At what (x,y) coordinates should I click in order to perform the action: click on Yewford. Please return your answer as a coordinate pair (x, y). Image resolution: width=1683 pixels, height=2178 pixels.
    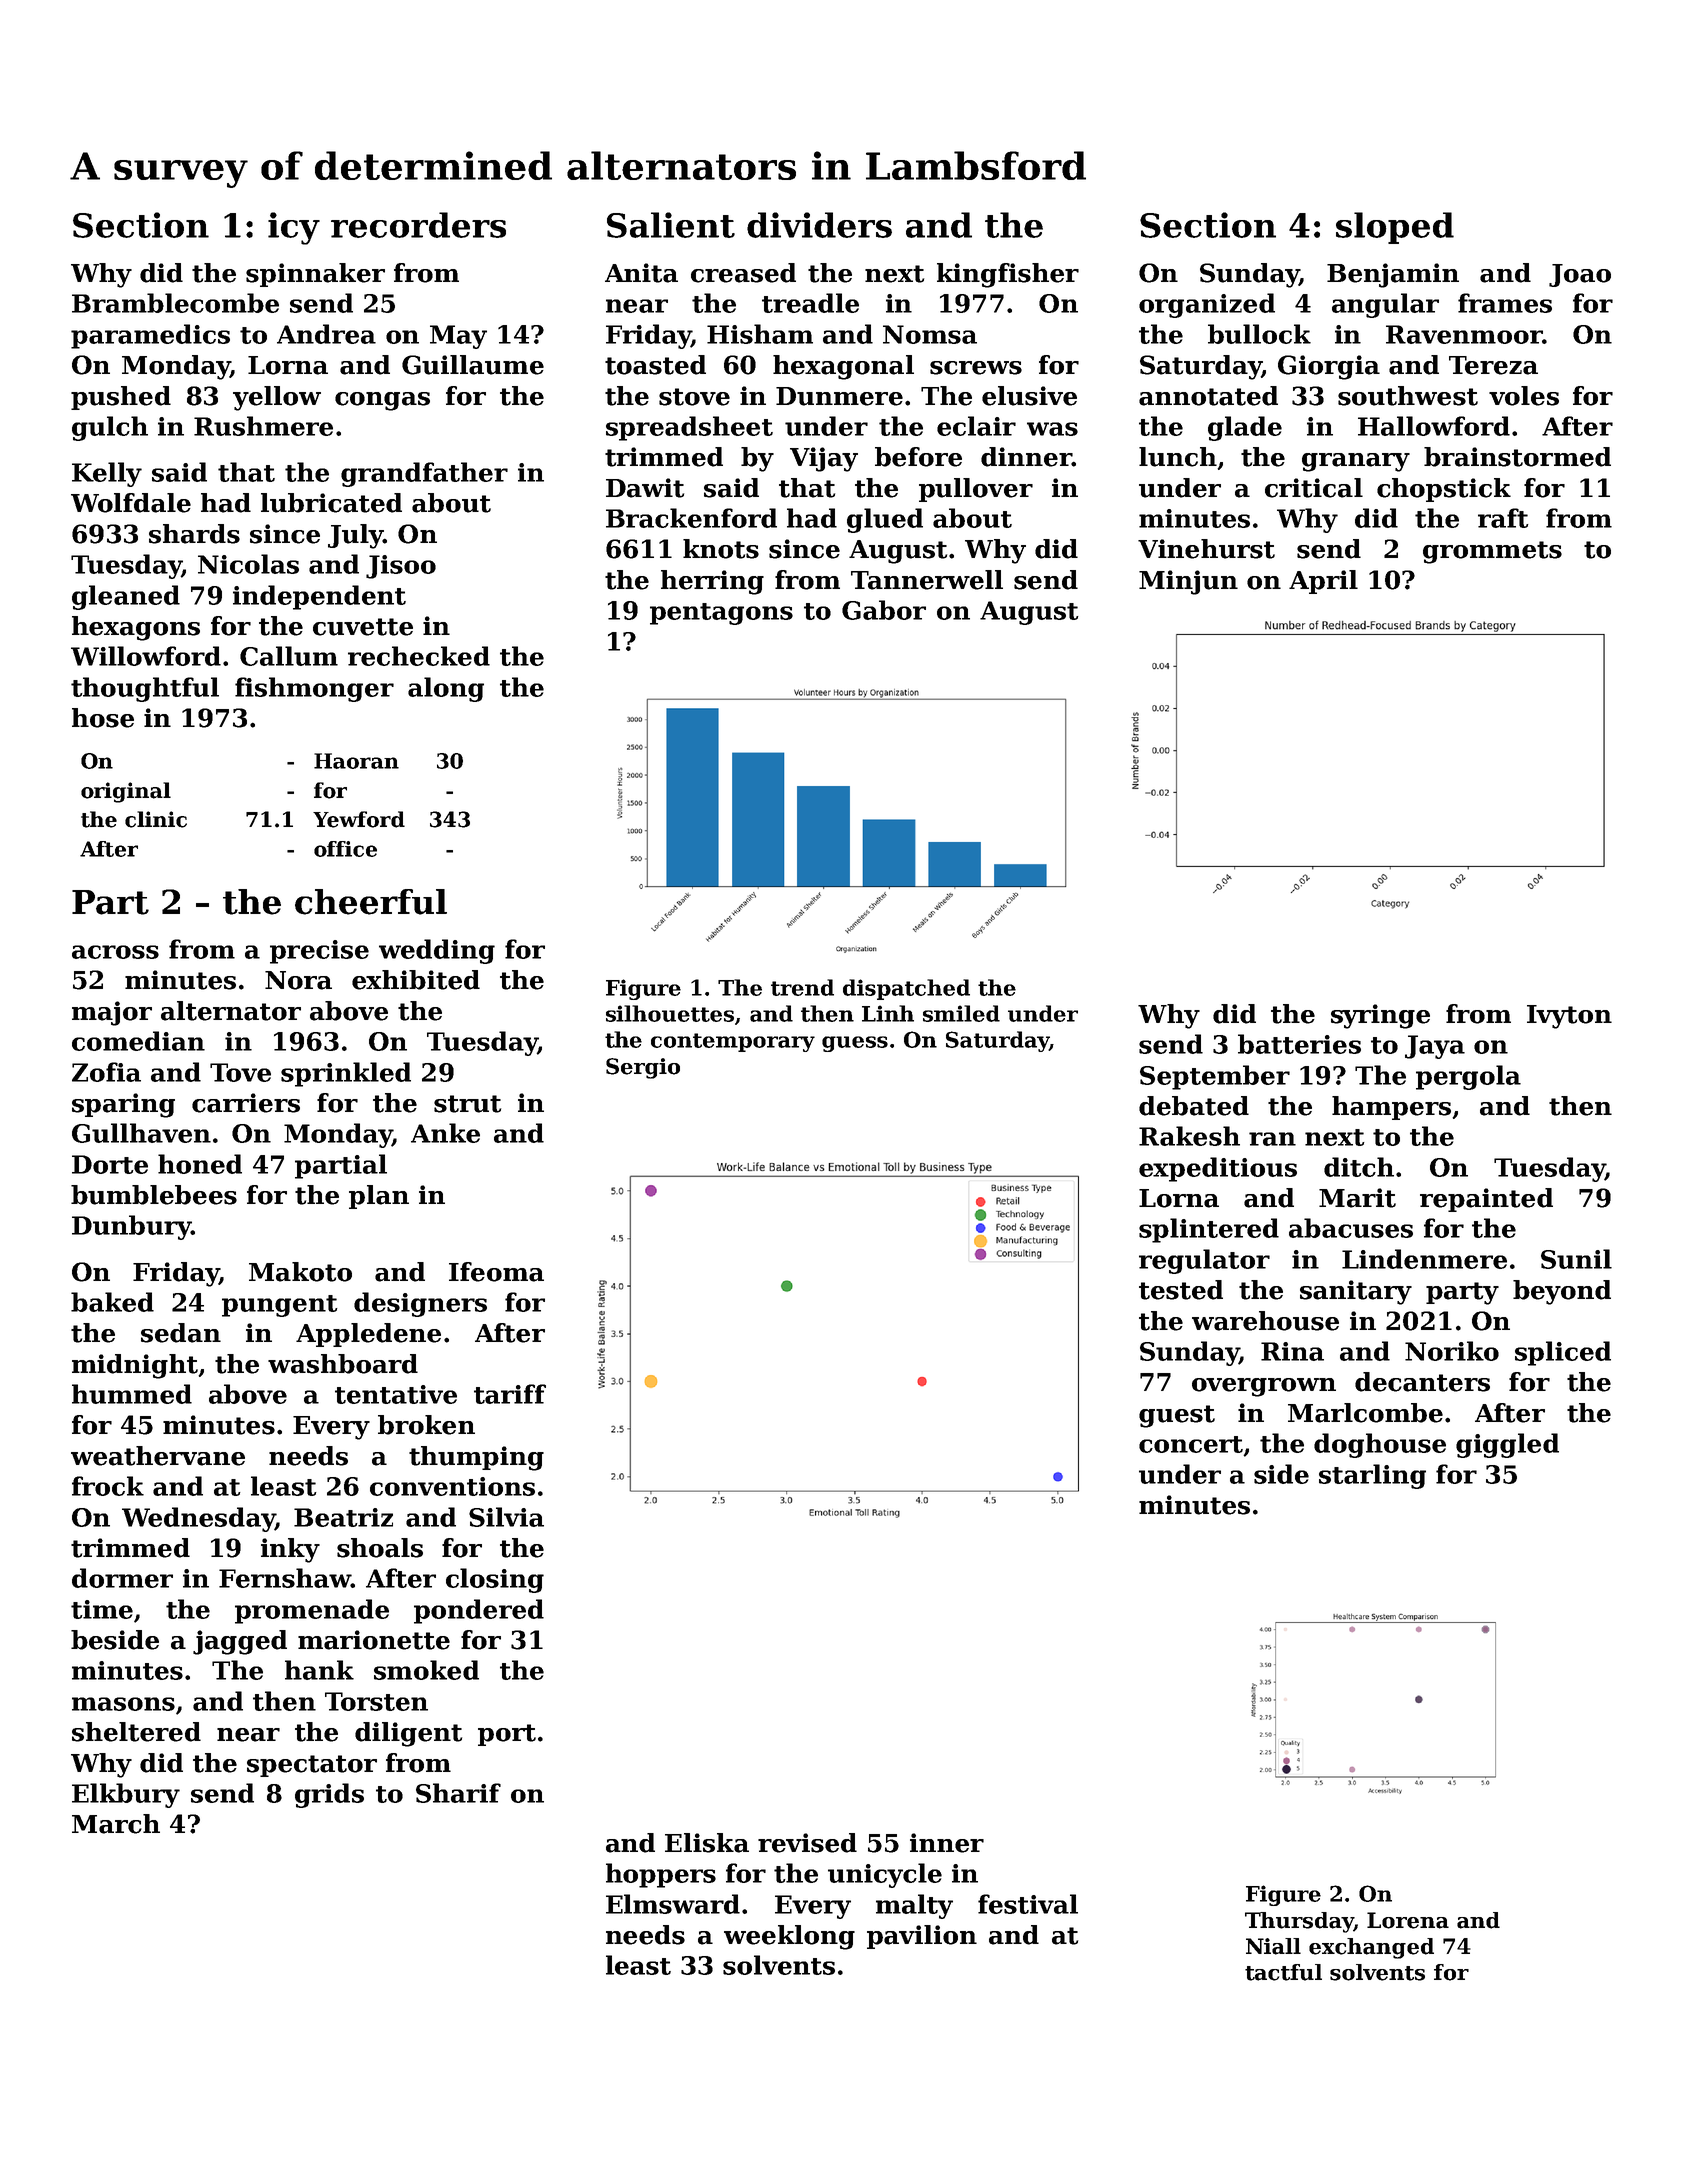
    Looking at the image, I should click on (359, 819).
